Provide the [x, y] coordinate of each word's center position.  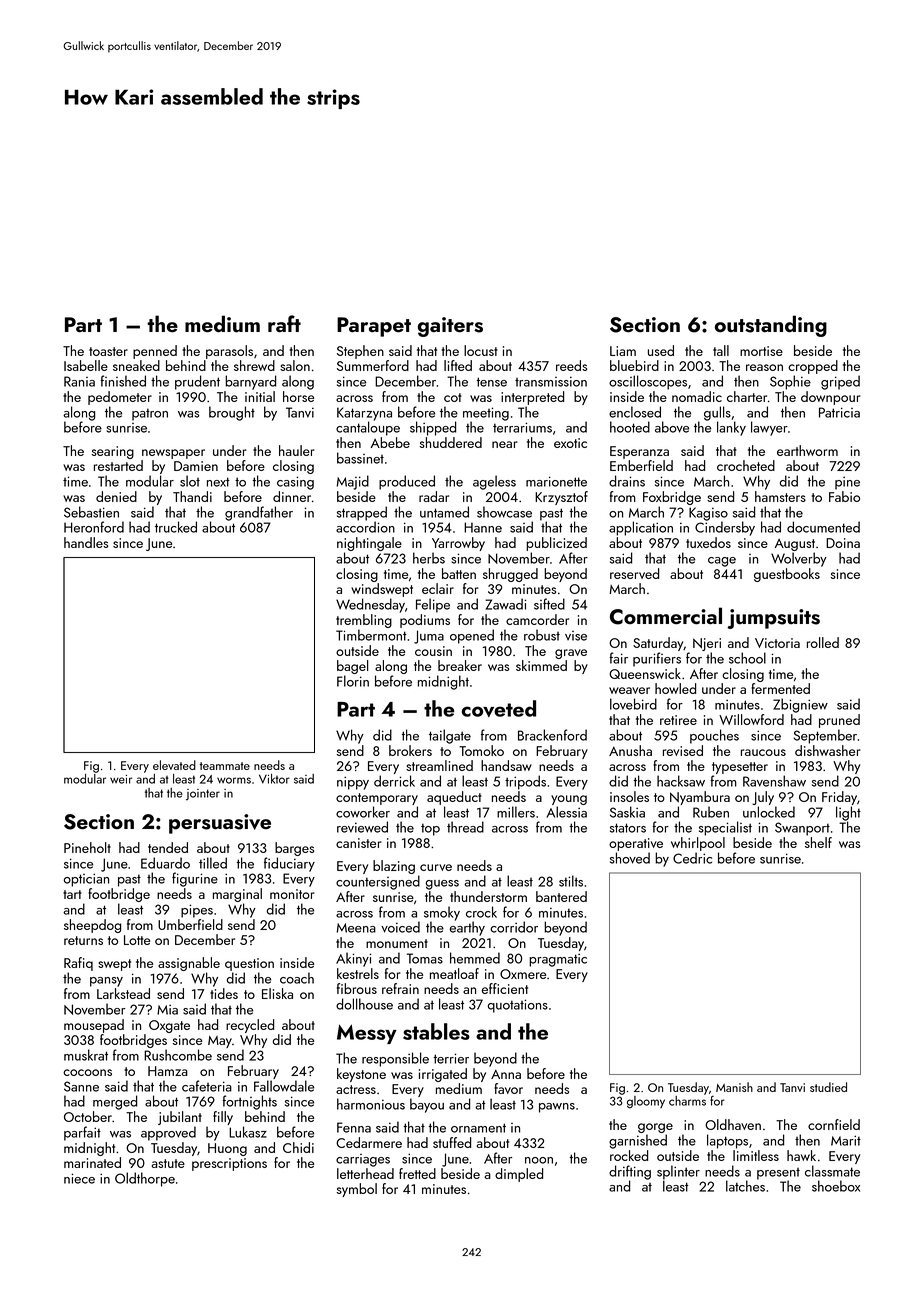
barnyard [250, 382]
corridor [514, 927]
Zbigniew [800, 705]
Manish [734, 1087]
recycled [250, 1026]
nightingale [369, 544]
